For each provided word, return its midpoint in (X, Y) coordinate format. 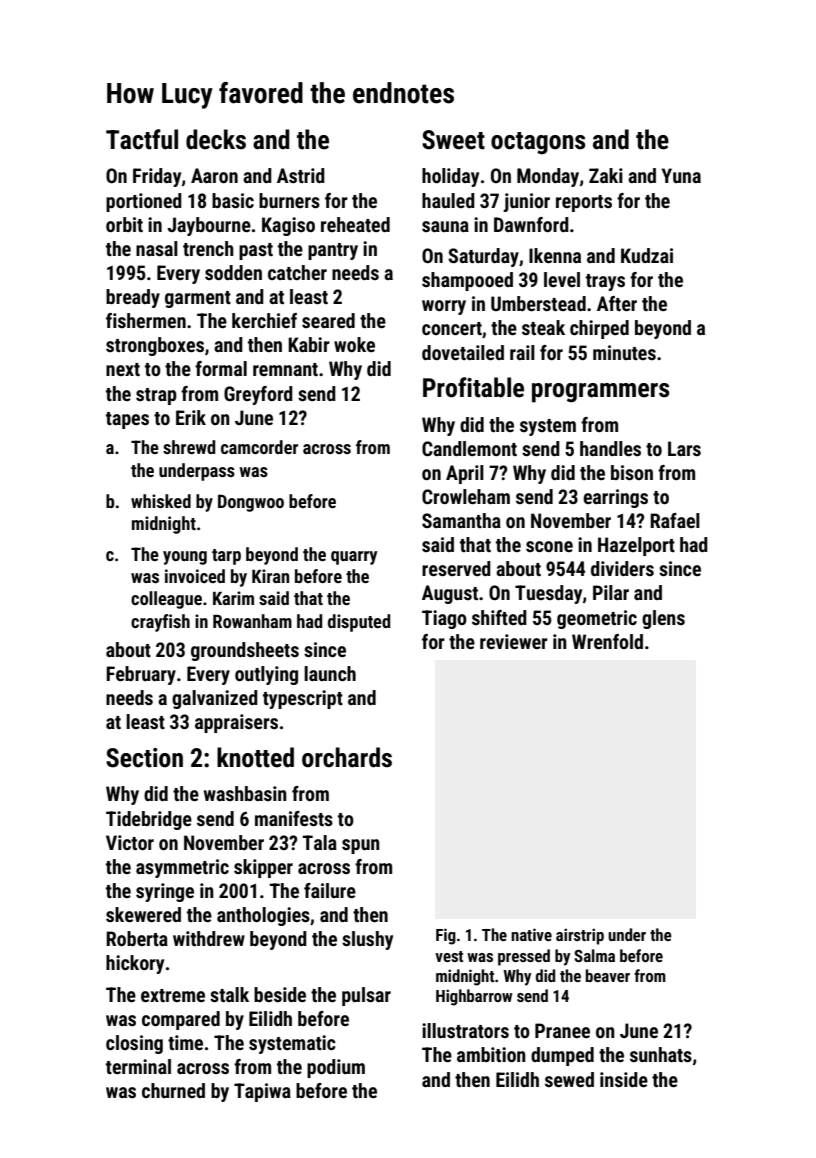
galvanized (215, 699)
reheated (355, 224)
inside (624, 1079)
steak (543, 327)
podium (336, 1068)
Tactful (142, 139)
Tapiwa (262, 1092)
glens (663, 619)
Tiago (444, 619)
